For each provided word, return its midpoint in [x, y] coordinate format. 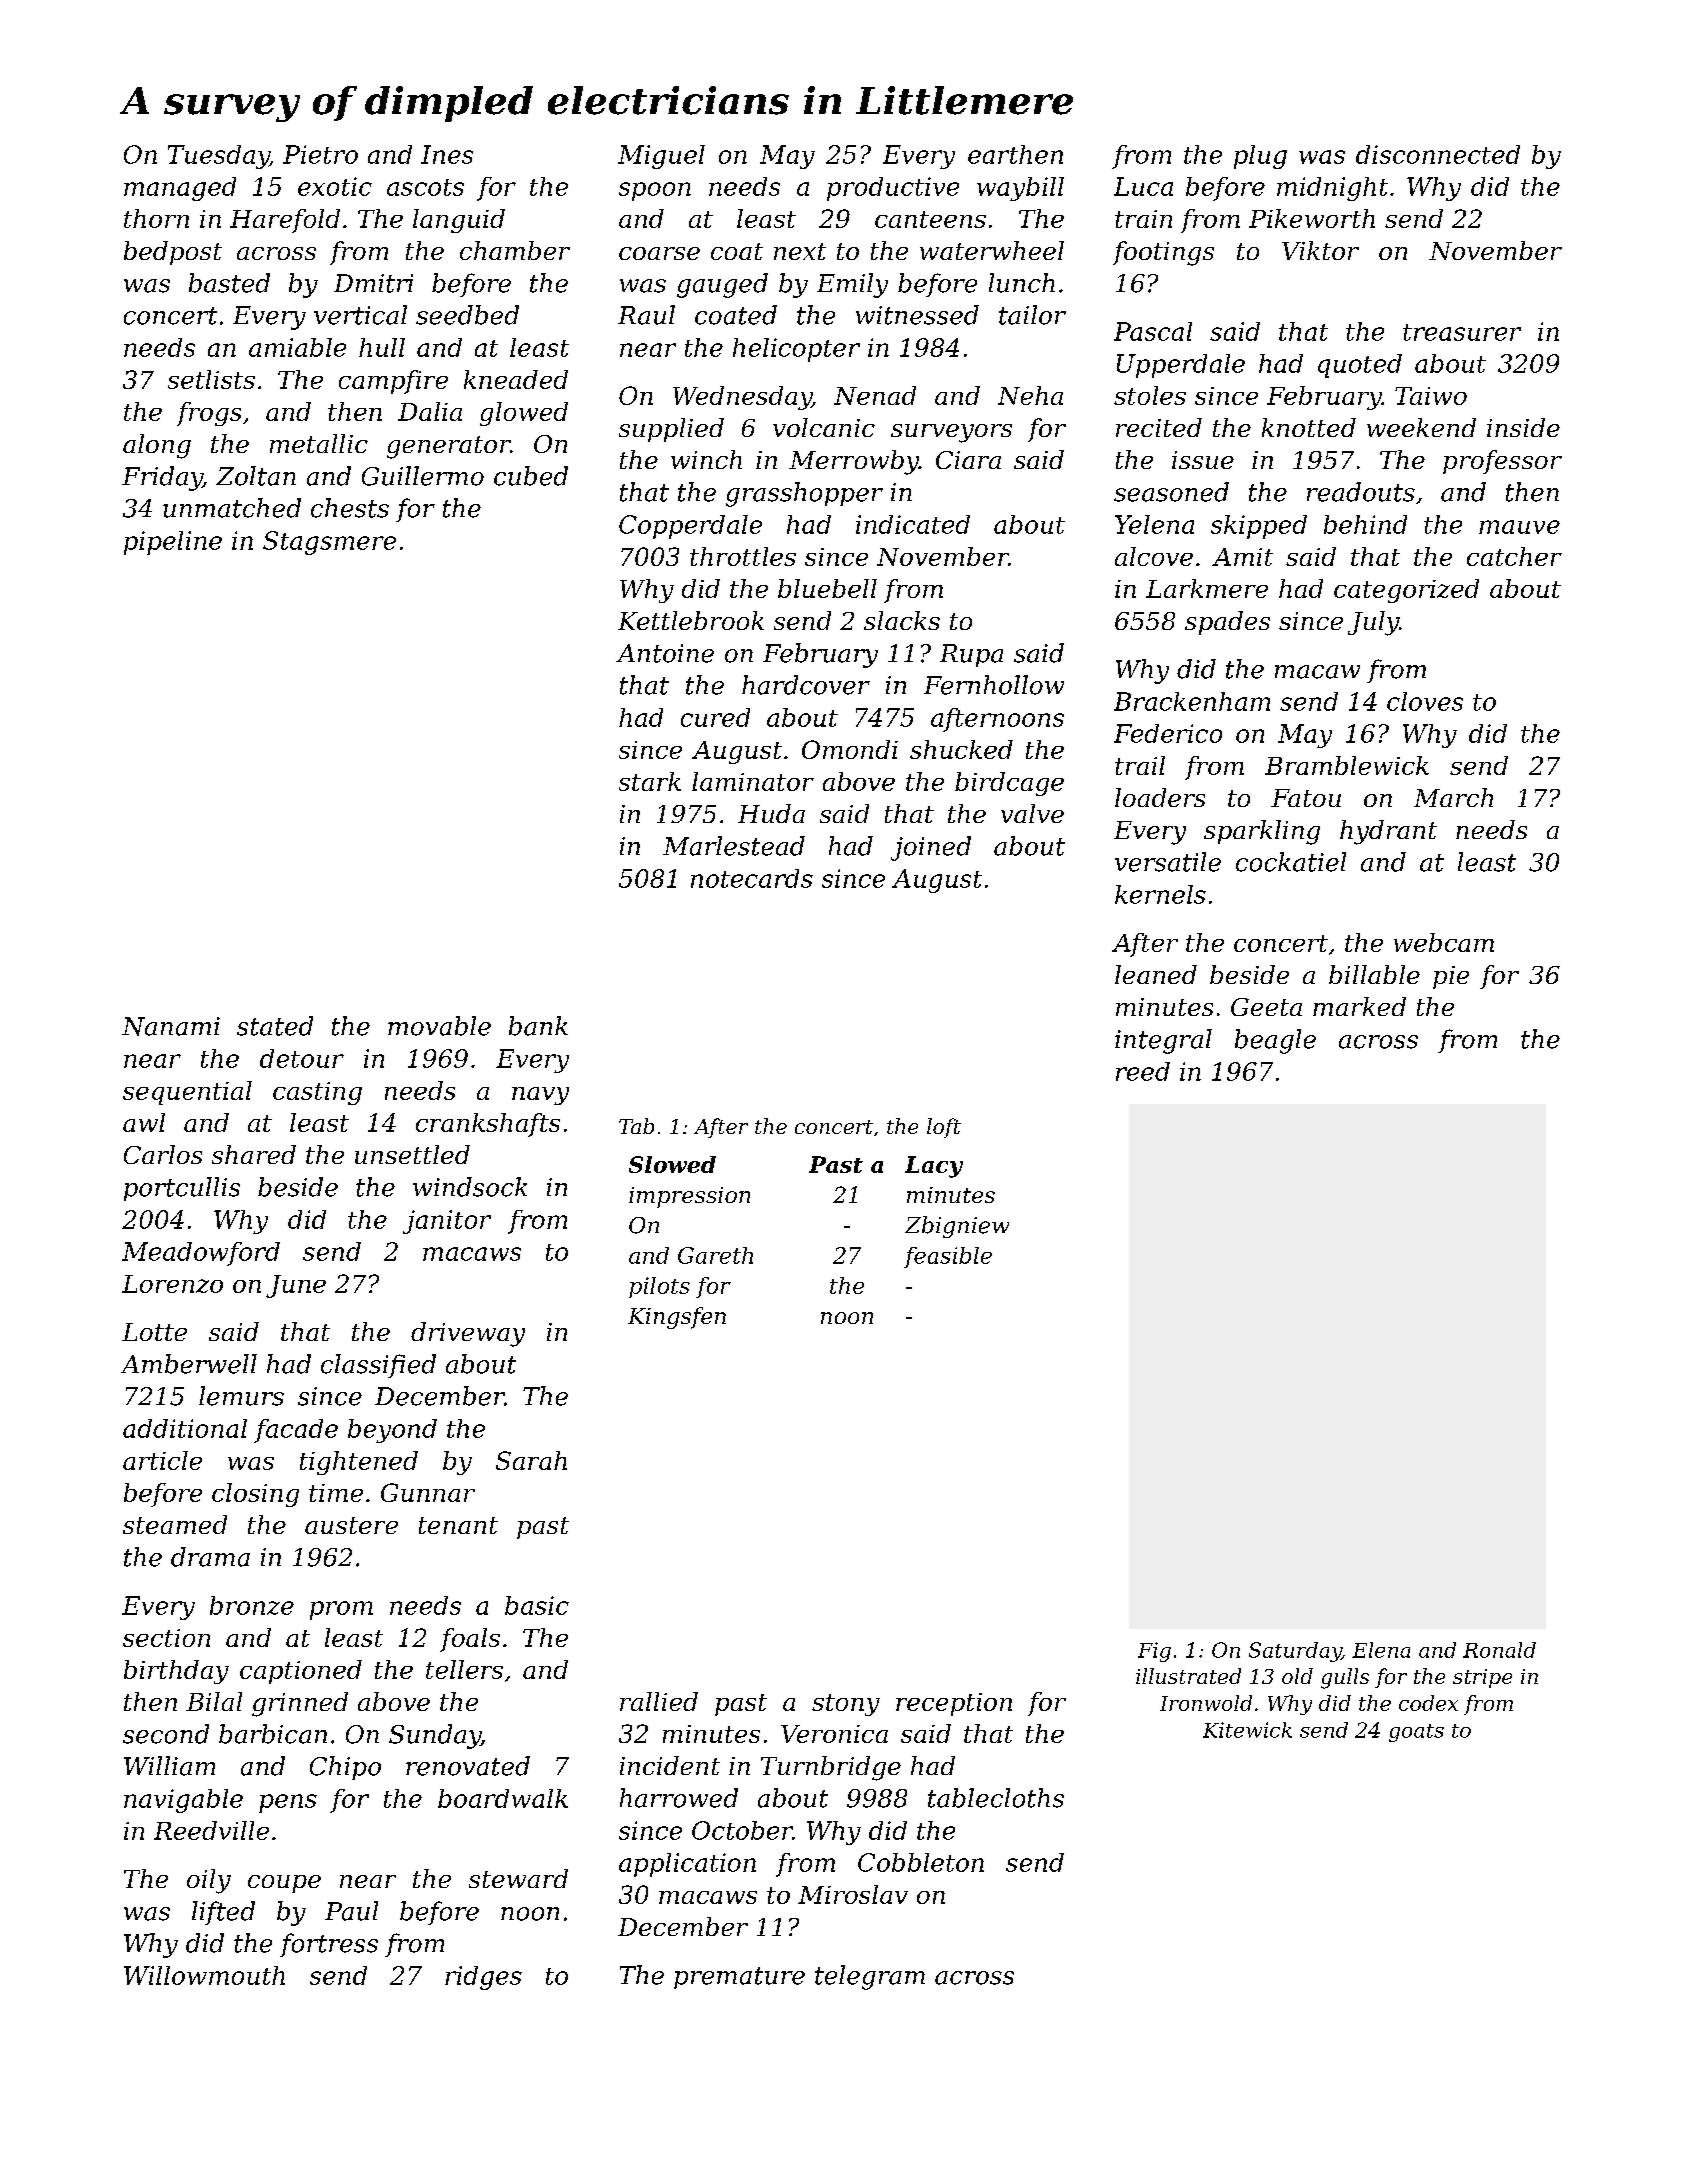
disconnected [1438, 154]
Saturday [1295, 1652]
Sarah [531, 1460]
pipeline [173, 543]
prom [341, 1610]
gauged [722, 285]
